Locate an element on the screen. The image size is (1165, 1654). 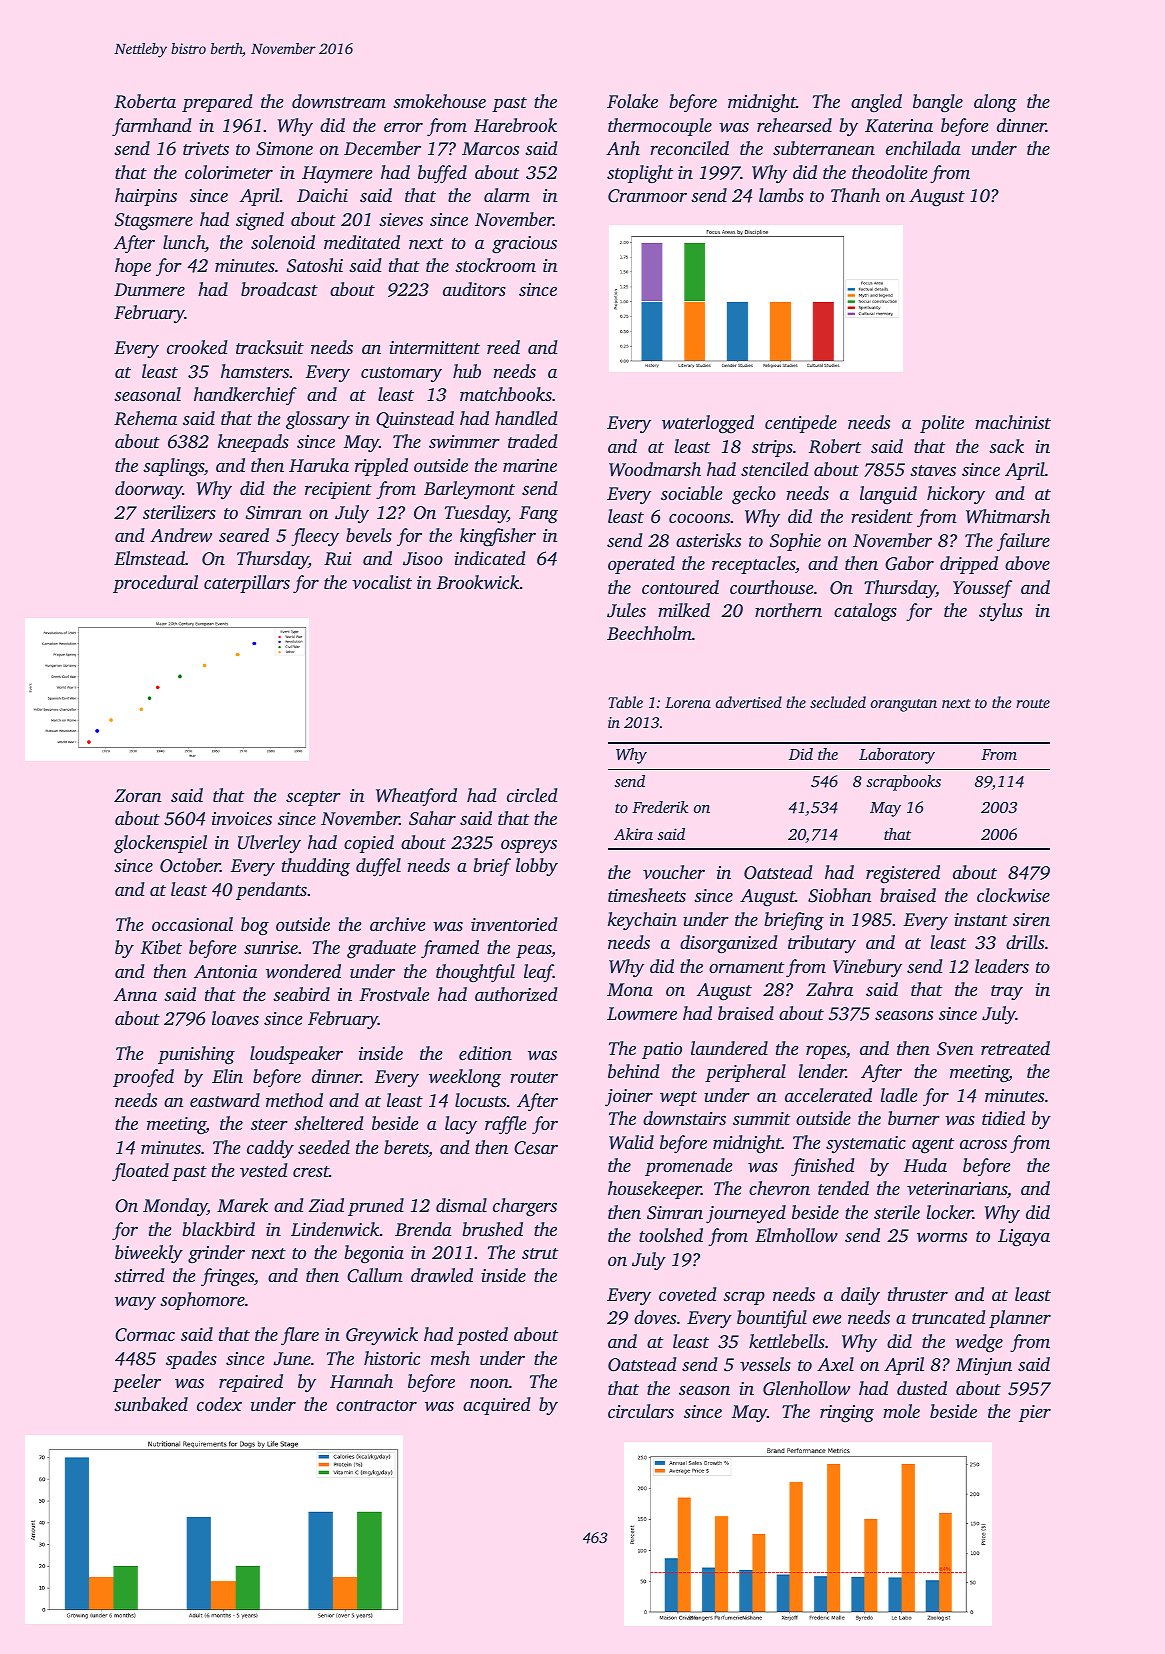
Thanh is located at coordinates (855, 195).
